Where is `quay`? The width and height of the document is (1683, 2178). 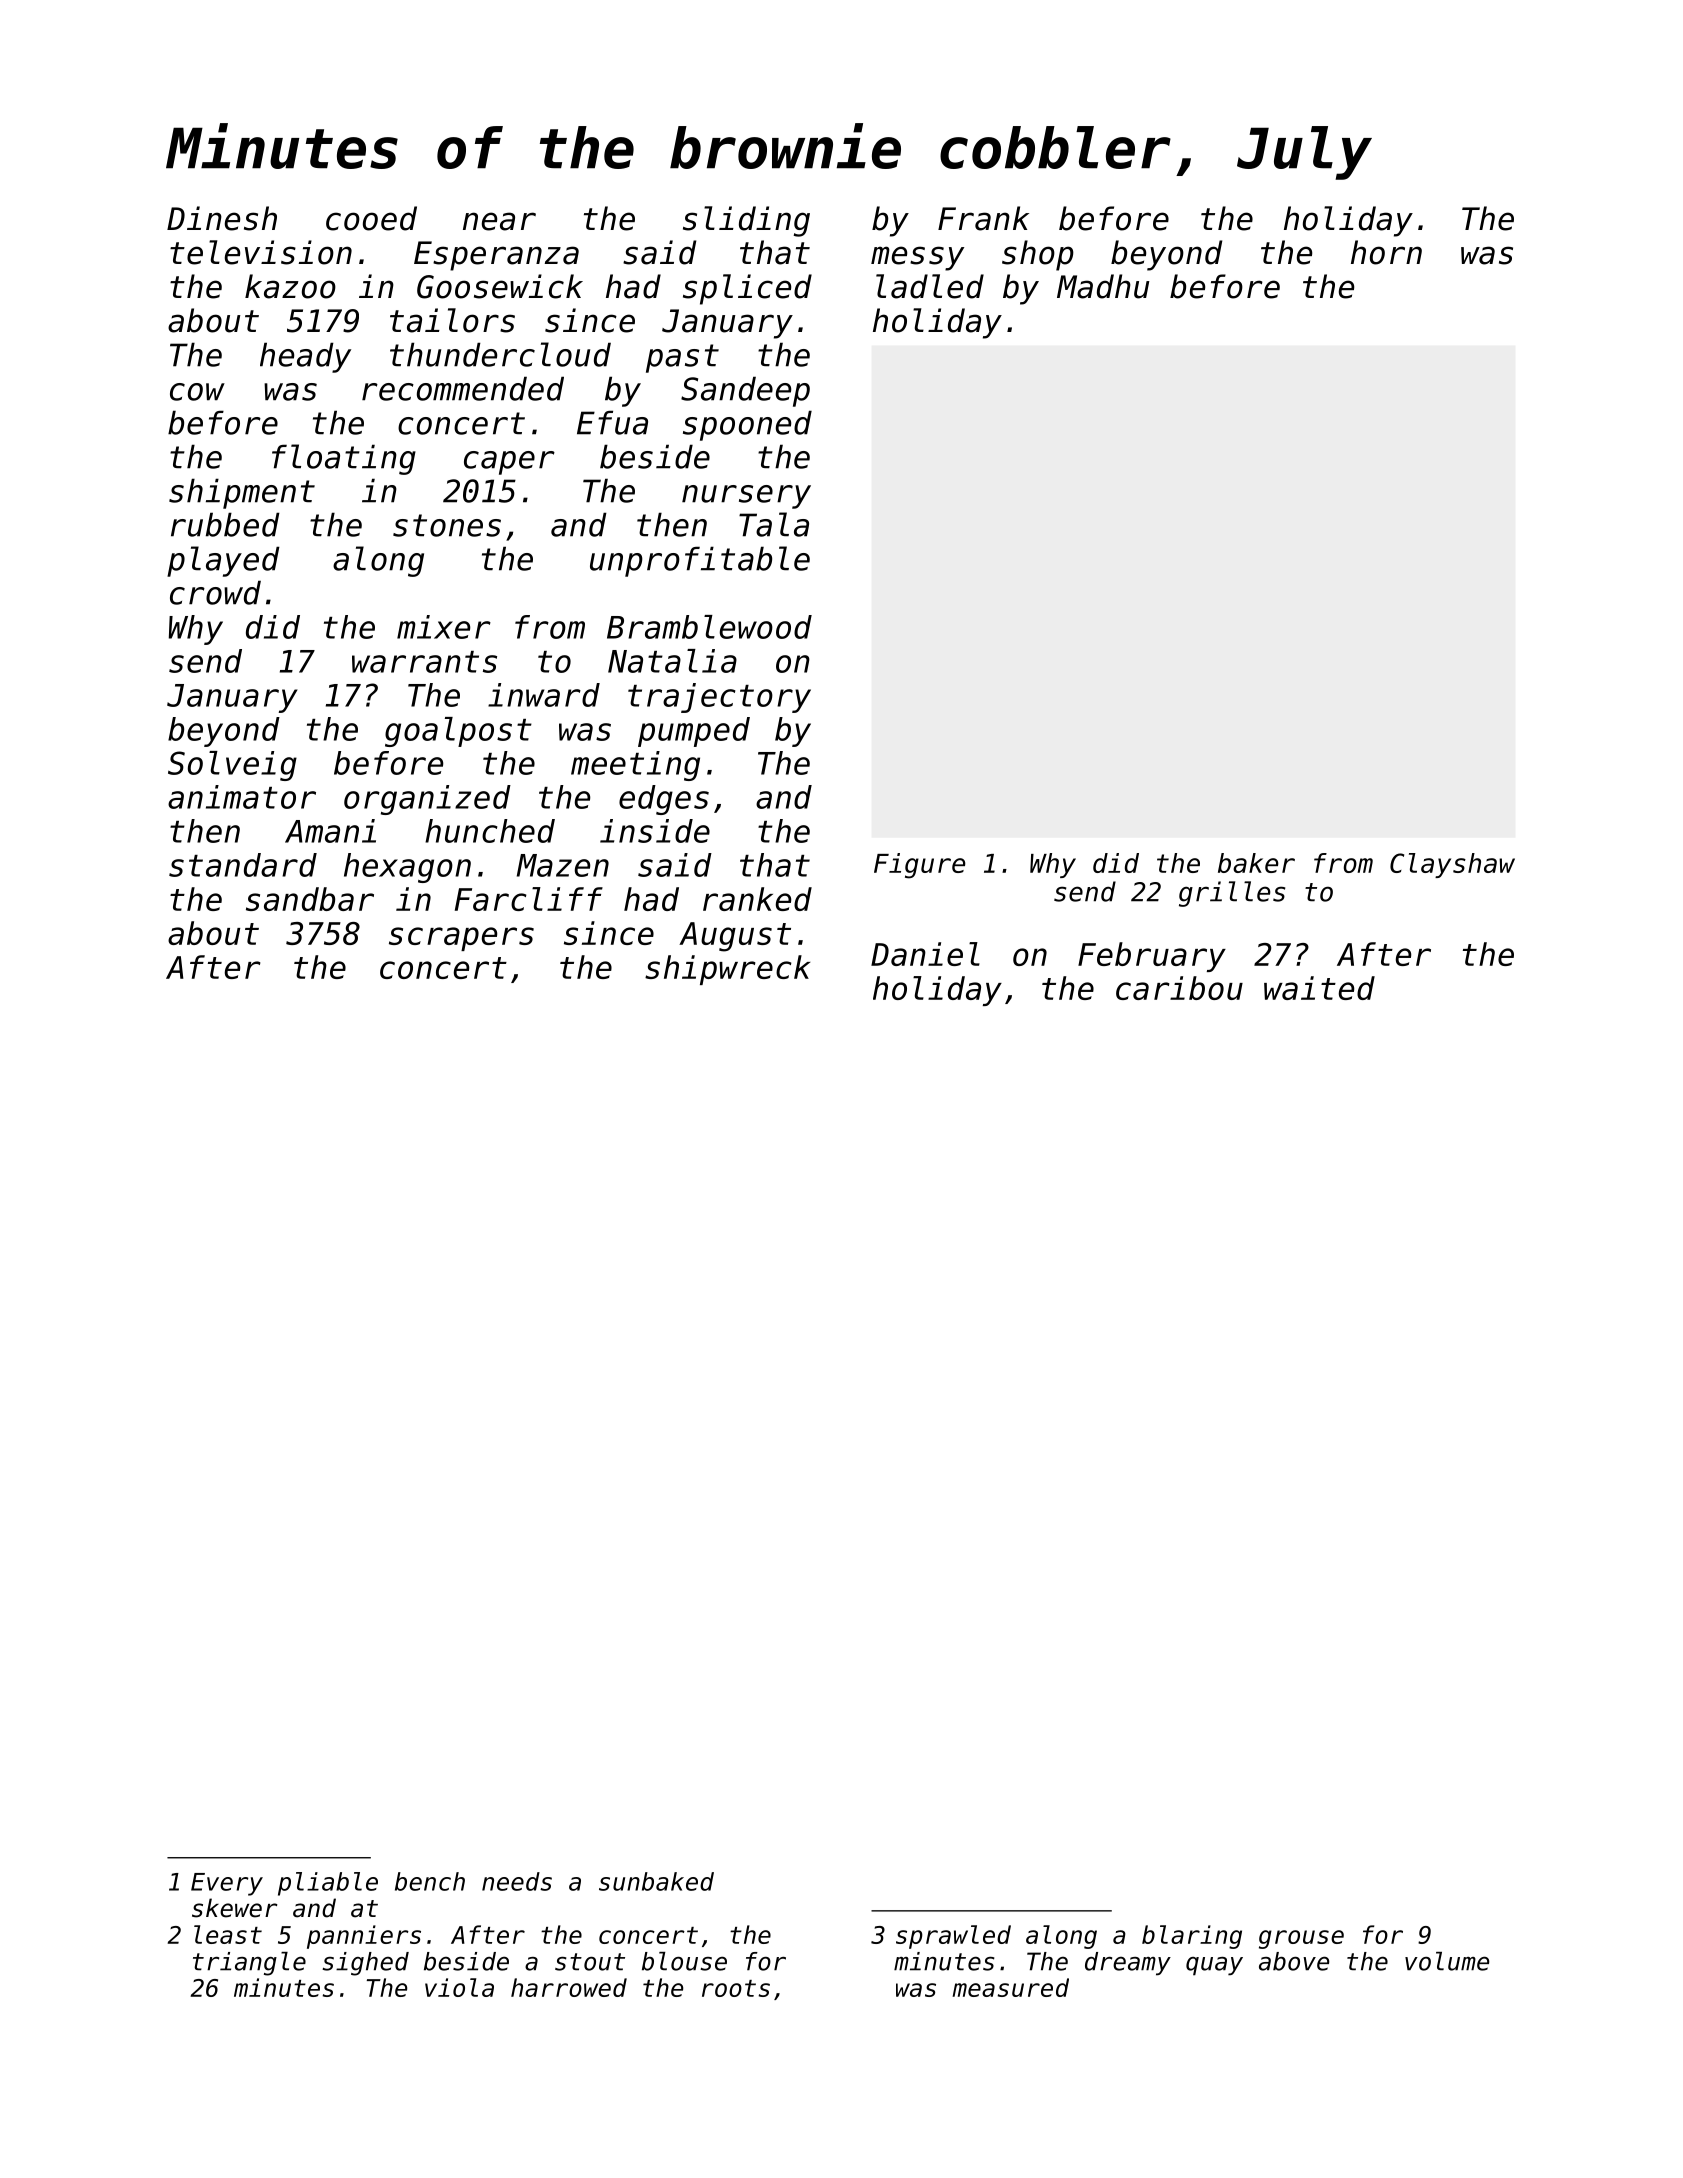 quay is located at coordinates (1214, 1966).
